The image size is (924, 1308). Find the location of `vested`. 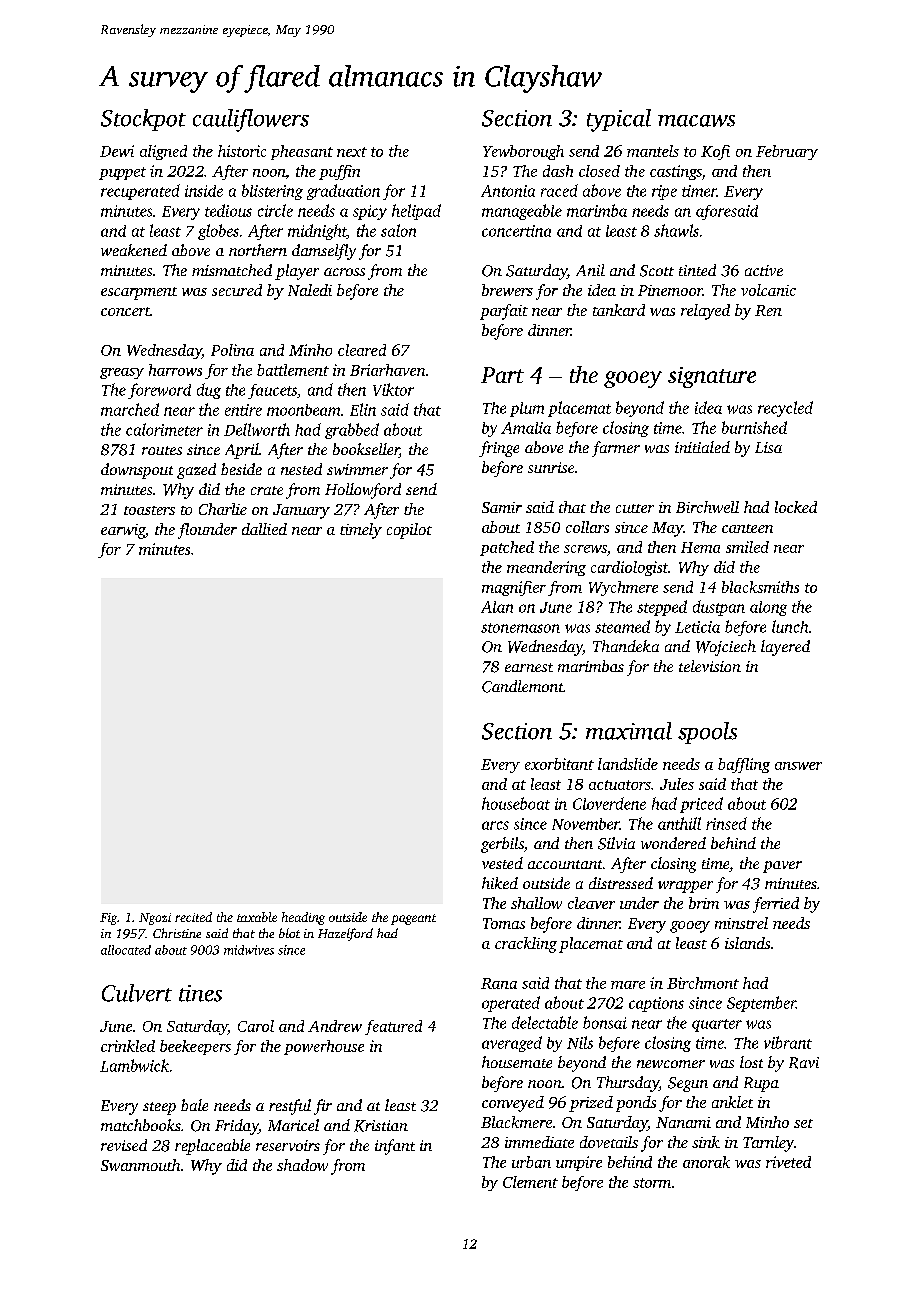

vested is located at coordinates (502, 863).
